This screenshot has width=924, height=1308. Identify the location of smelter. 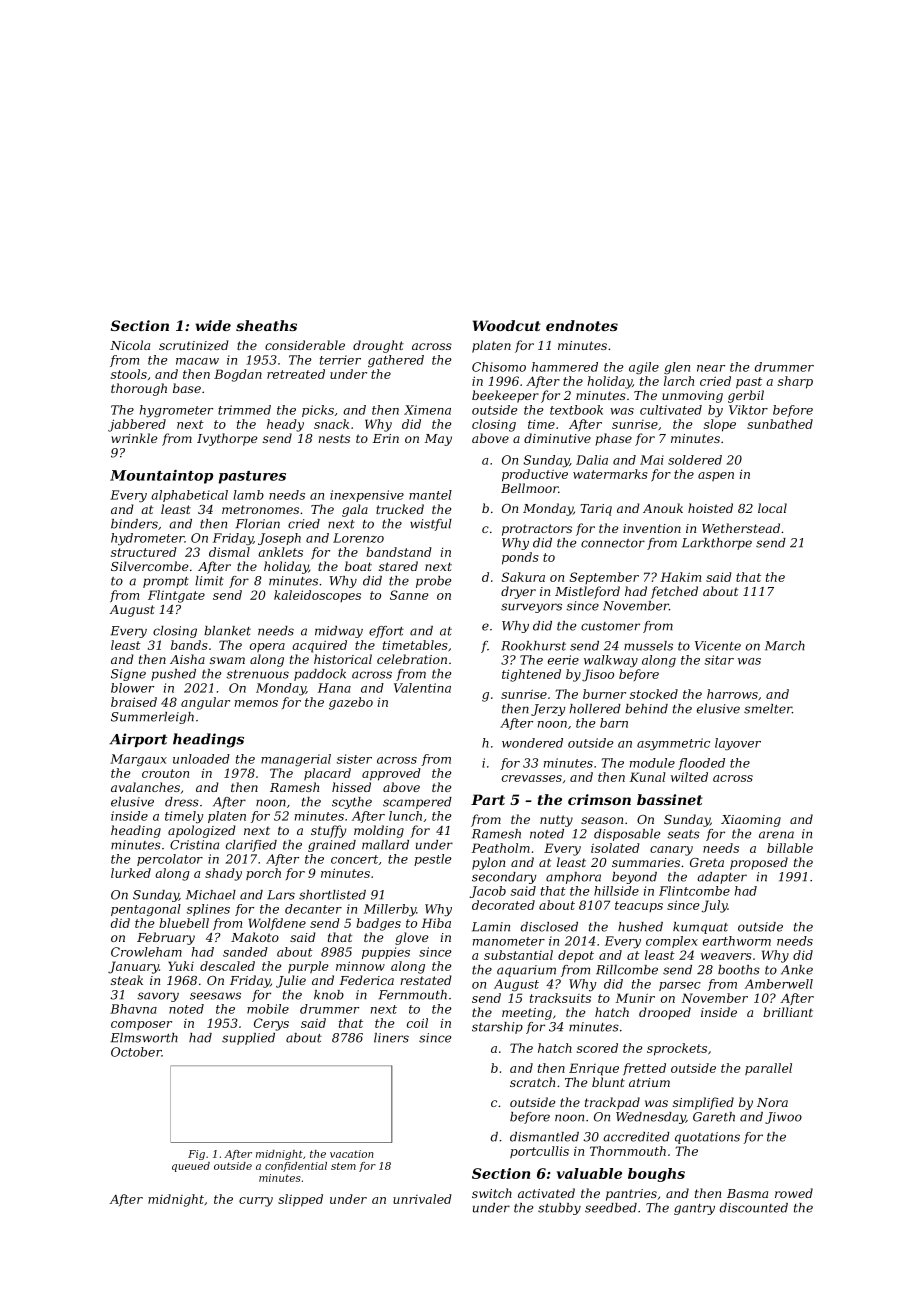
(768, 709).
